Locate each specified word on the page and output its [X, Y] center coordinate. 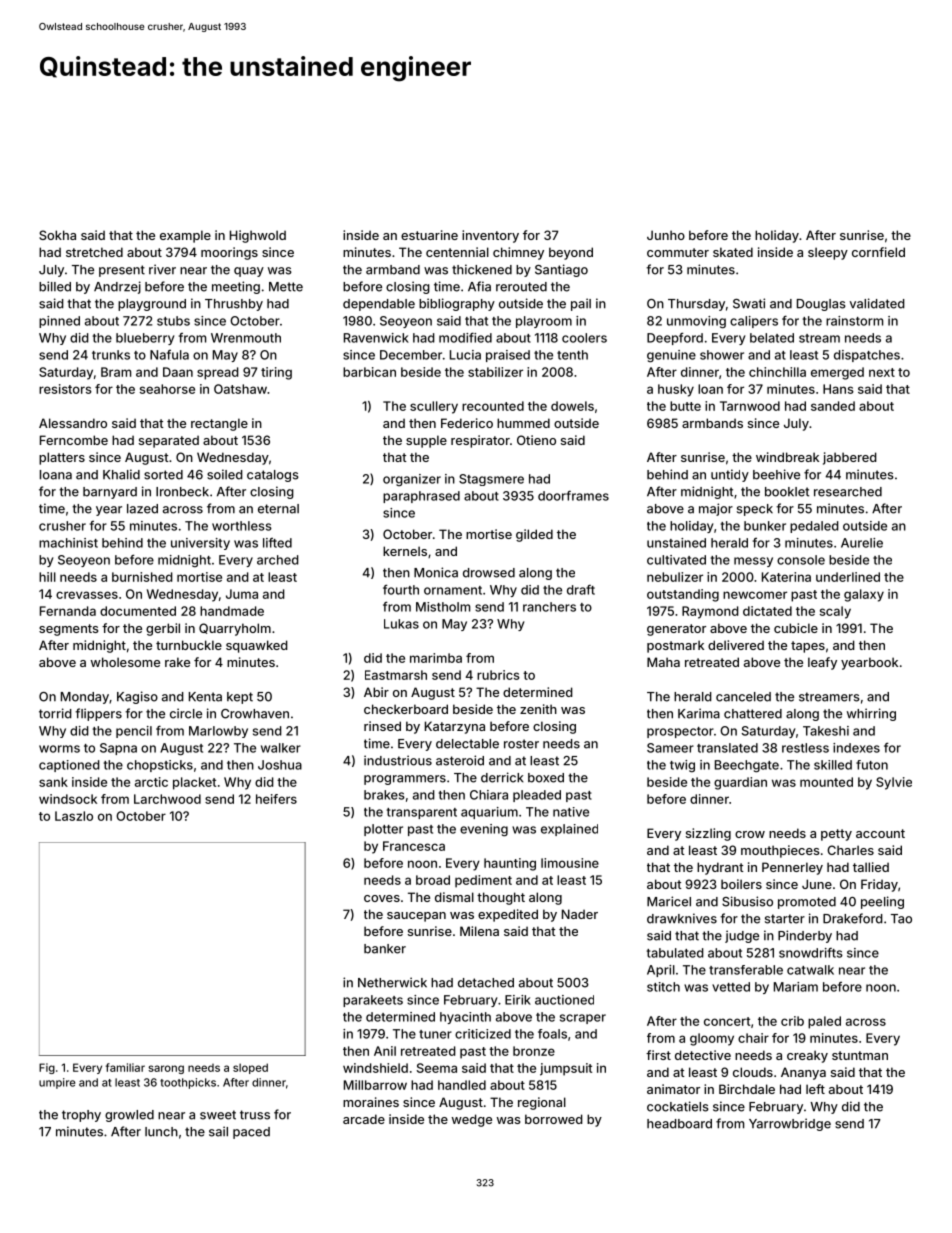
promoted [807, 903]
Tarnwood [750, 406]
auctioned [564, 1000]
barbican [369, 372]
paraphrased [421, 497]
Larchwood [167, 799]
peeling [882, 902]
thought [501, 898]
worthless [242, 526]
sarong [166, 1069]
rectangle [219, 424]
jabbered [850, 458]
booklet [787, 492]
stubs [173, 321]
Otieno [536, 440]
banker [385, 949]
